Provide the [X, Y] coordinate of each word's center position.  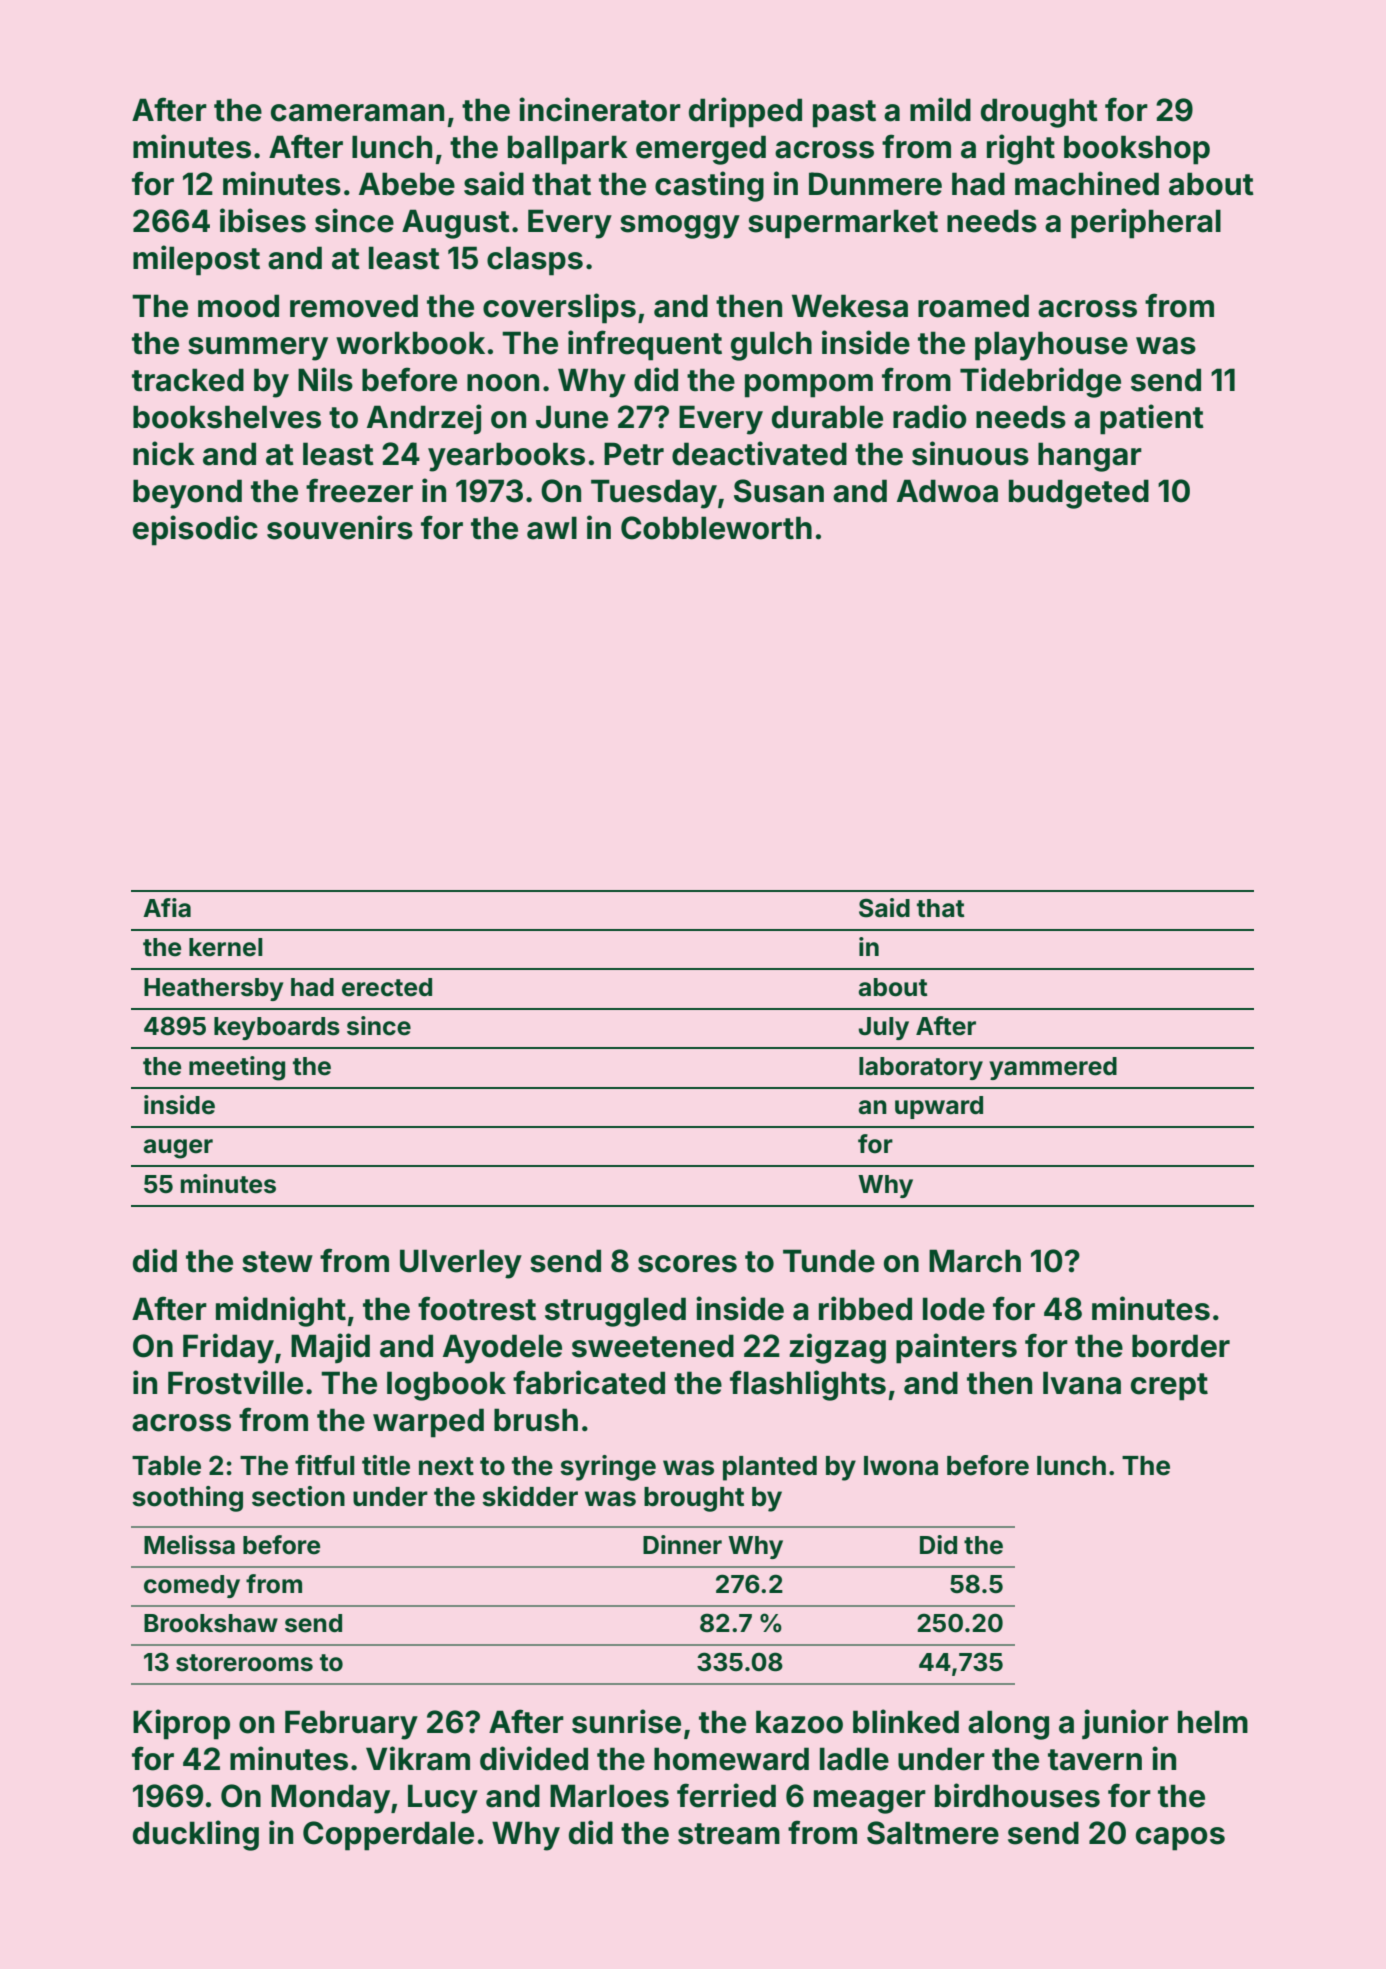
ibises [263, 220]
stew [277, 1262]
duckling [196, 1835]
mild [940, 109]
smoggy [680, 227]
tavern [1095, 1760]
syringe [608, 1468]
